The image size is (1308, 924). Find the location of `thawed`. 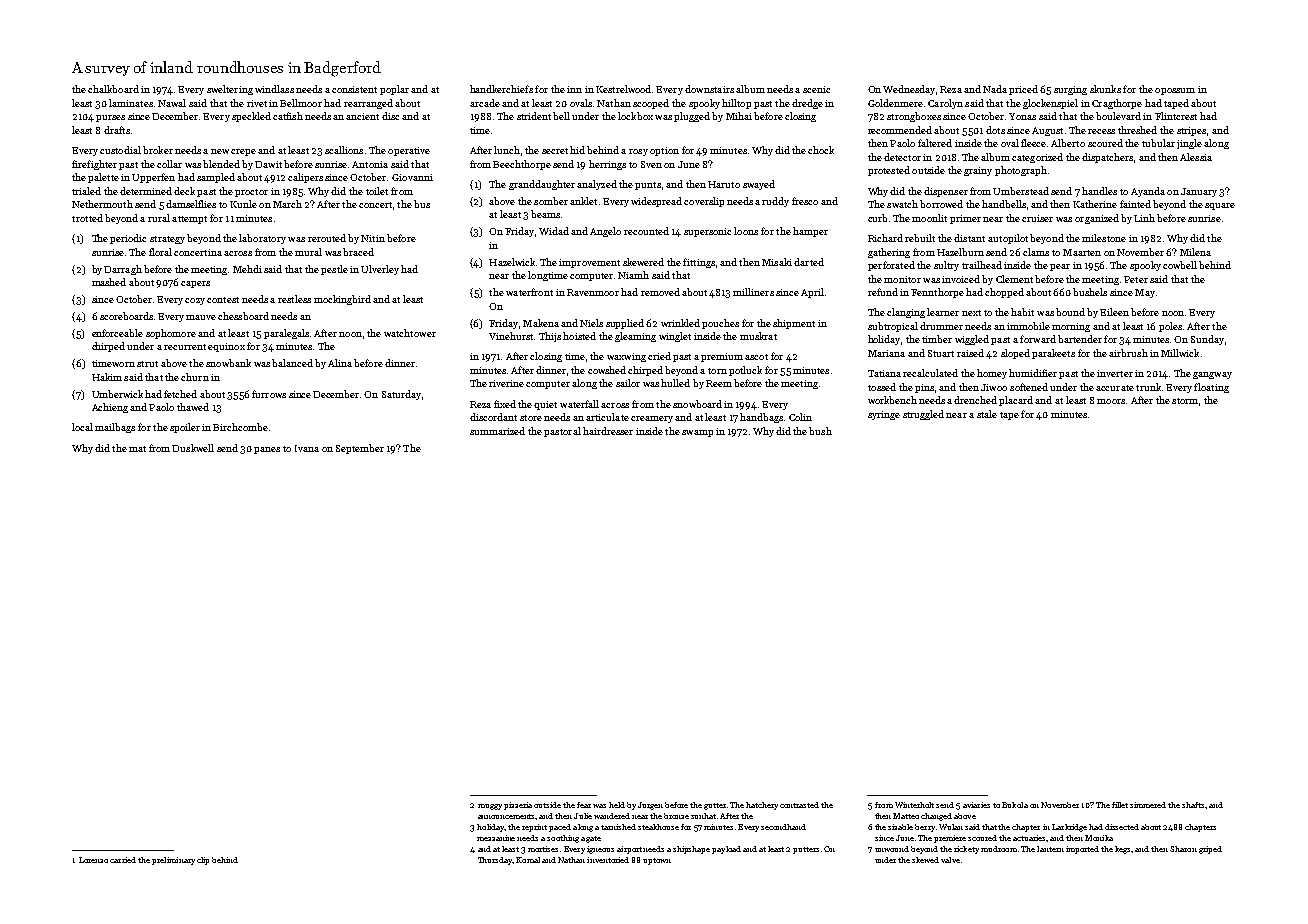

thawed is located at coordinates (193, 407).
